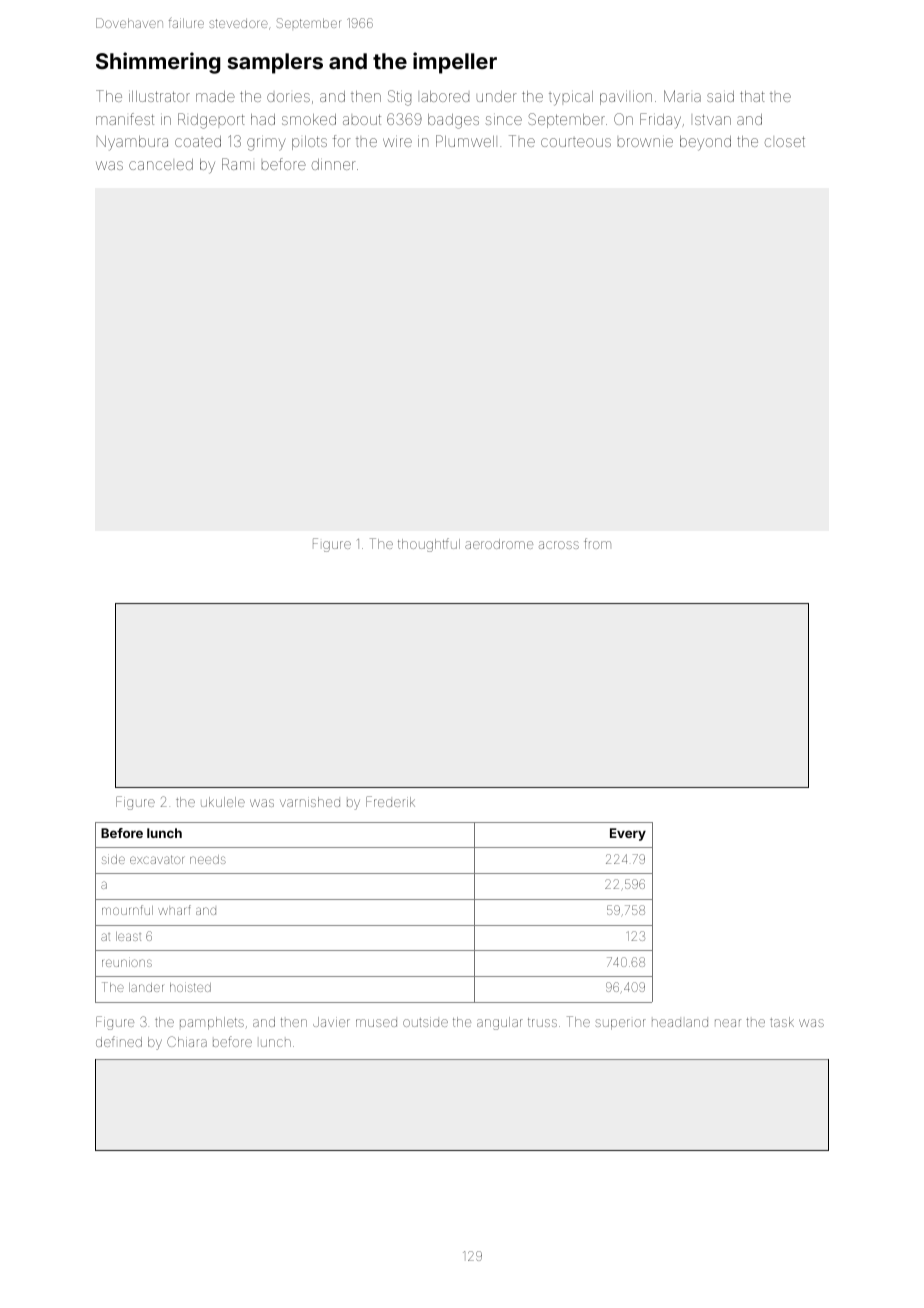 The image size is (924, 1308). Describe the element at coordinates (576, 142) in the image. I see `courteous` at that location.
